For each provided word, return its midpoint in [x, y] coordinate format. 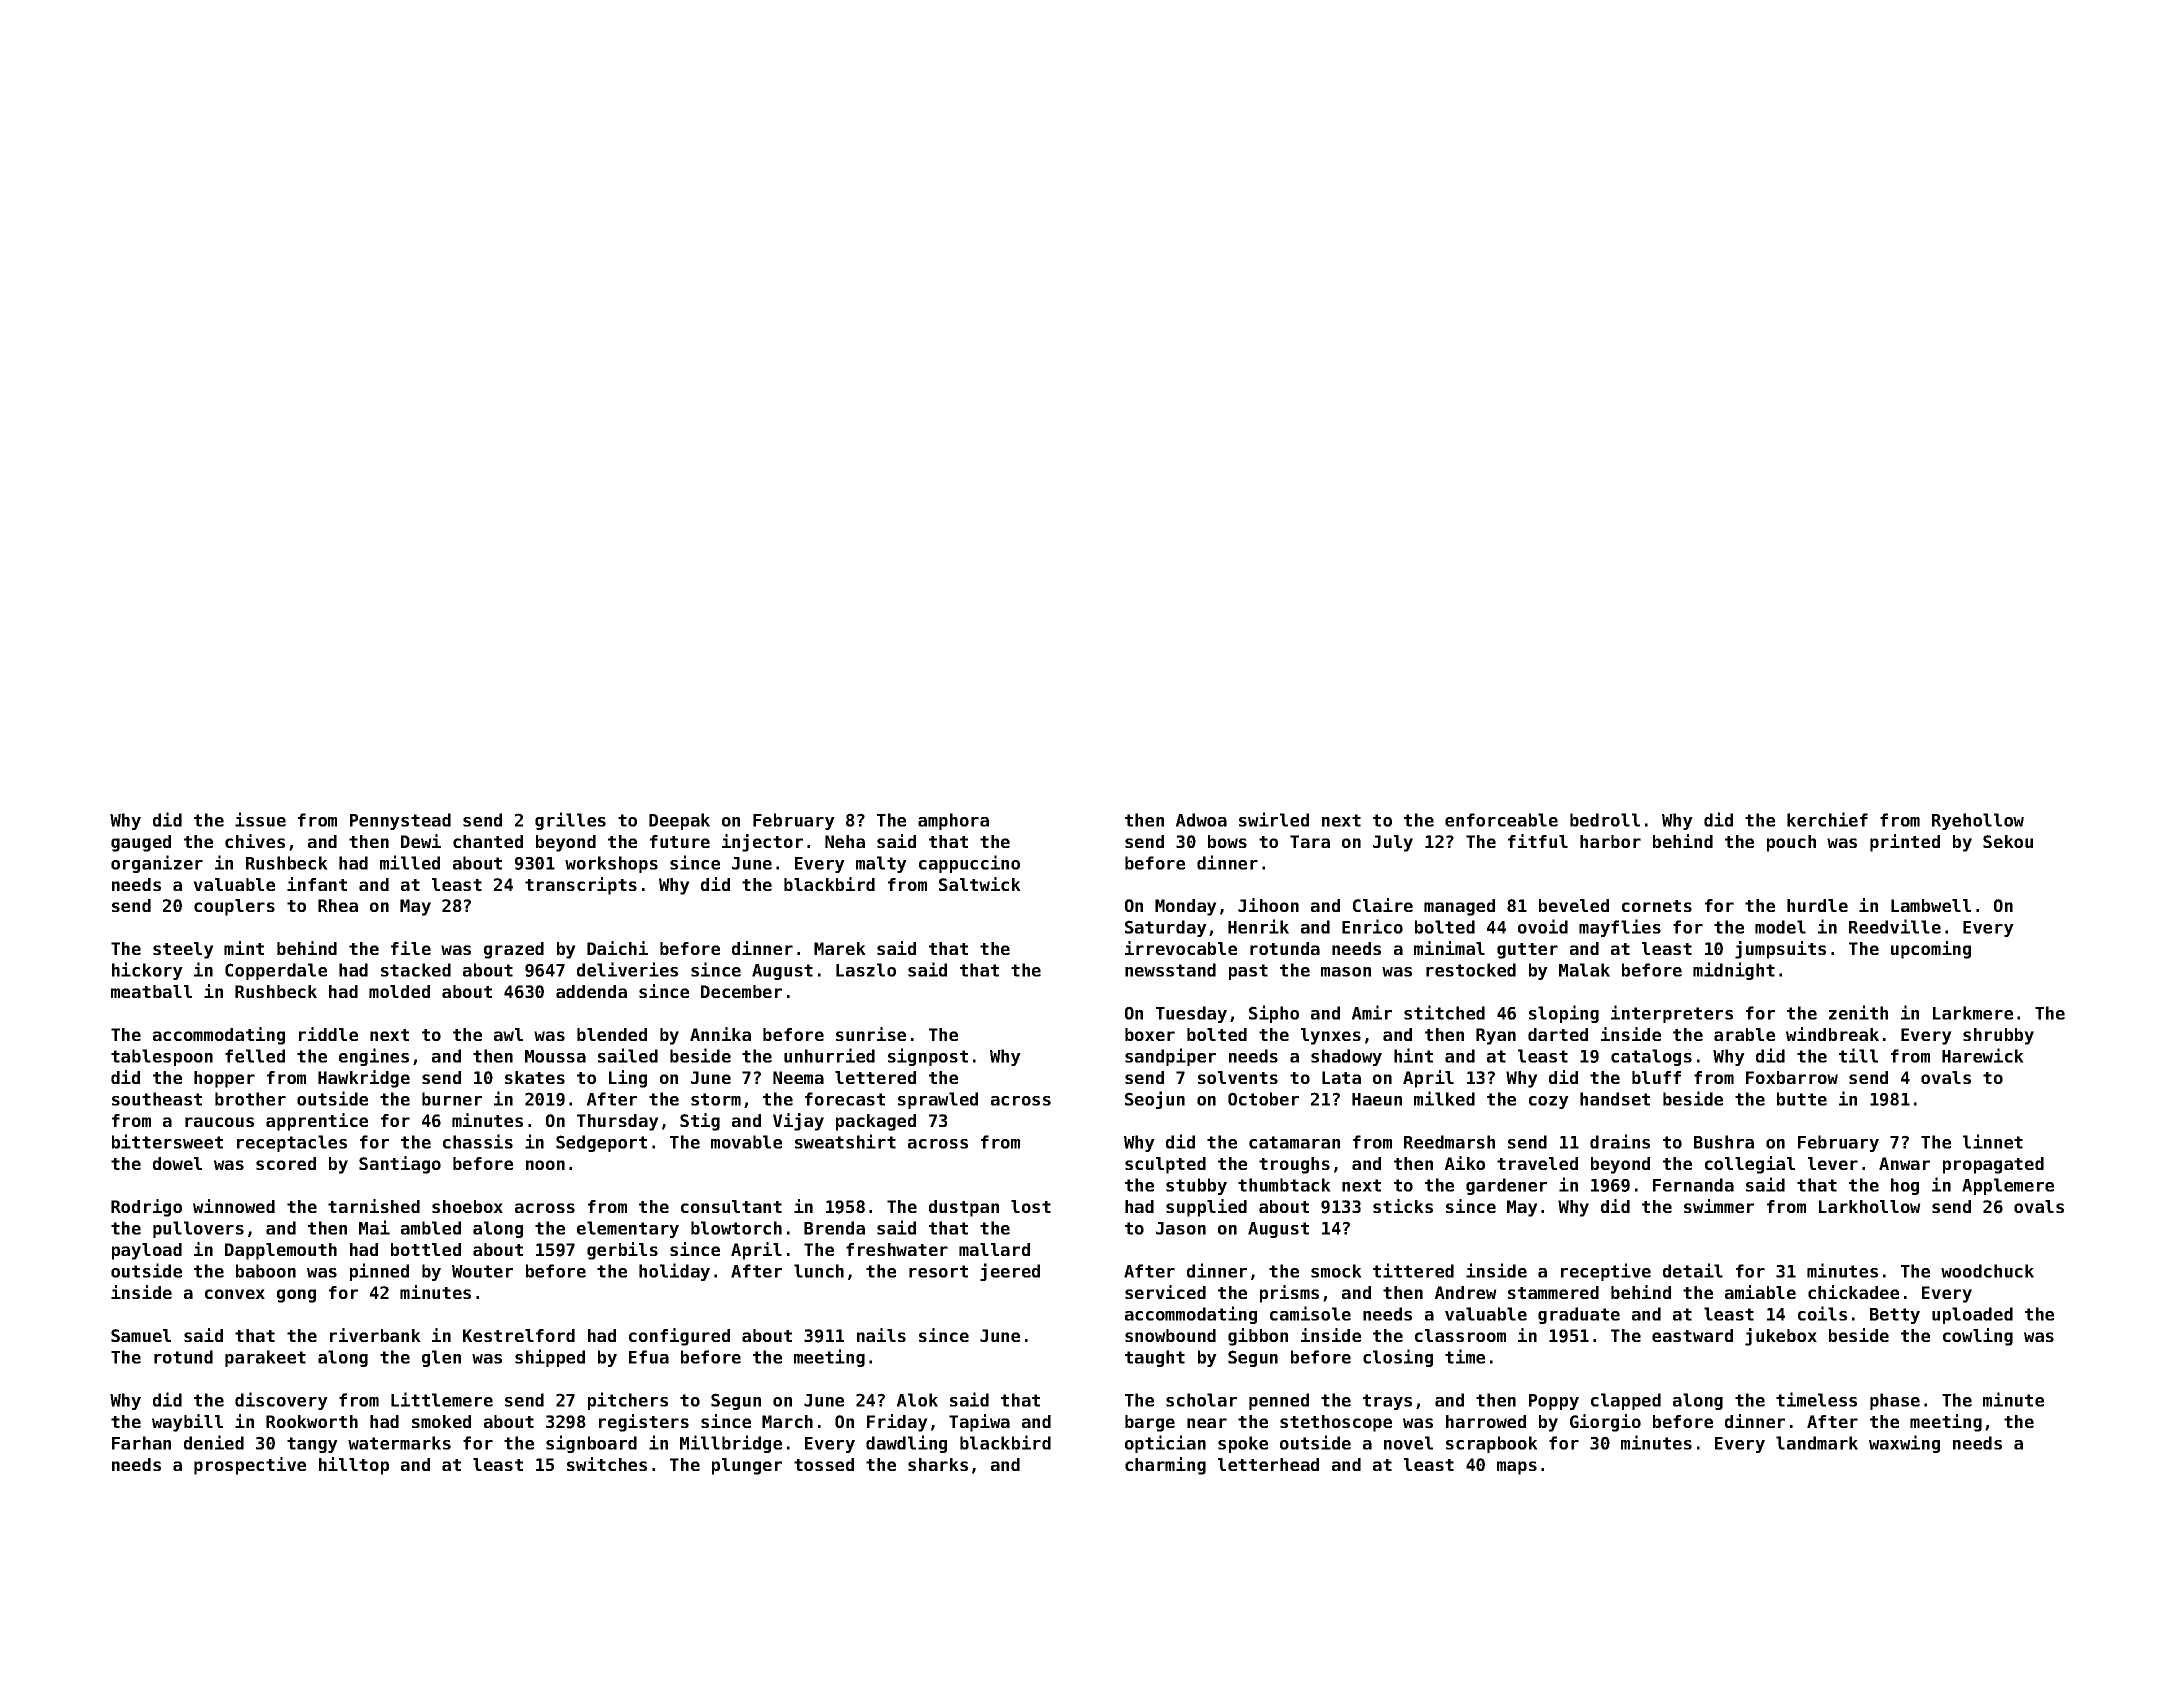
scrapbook [1492, 1444]
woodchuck [1987, 1271]
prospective [250, 1466]
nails [881, 1335]
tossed [824, 1464]
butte [1802, 1099]
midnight [1734, 971]
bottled [426, 1249]
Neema [798, 1077]
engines [374, 1057]
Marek [840, 948]
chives [255, 841]
